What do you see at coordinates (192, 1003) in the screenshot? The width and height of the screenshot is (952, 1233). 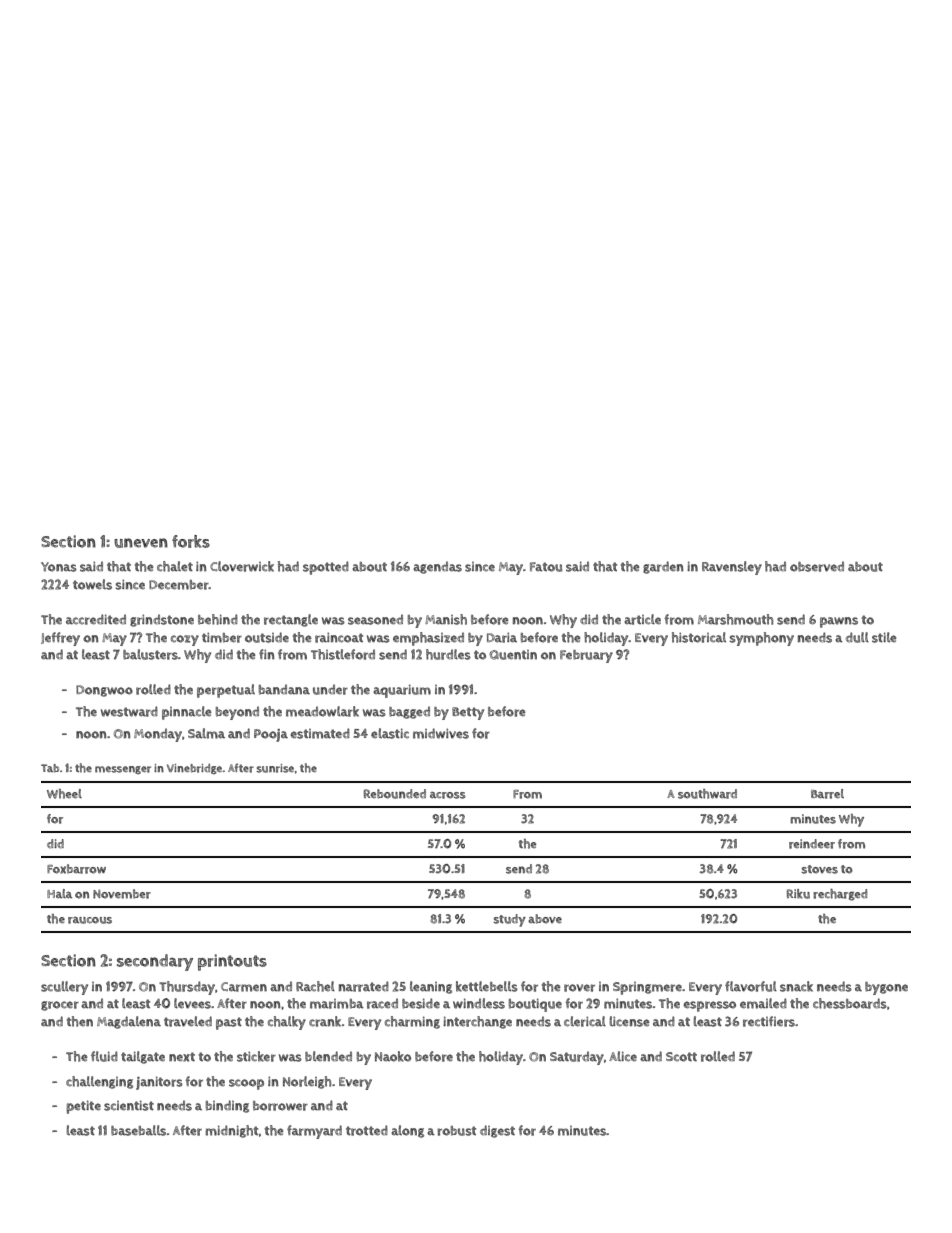 I see `levees` at bounding box center [192, 1003].
